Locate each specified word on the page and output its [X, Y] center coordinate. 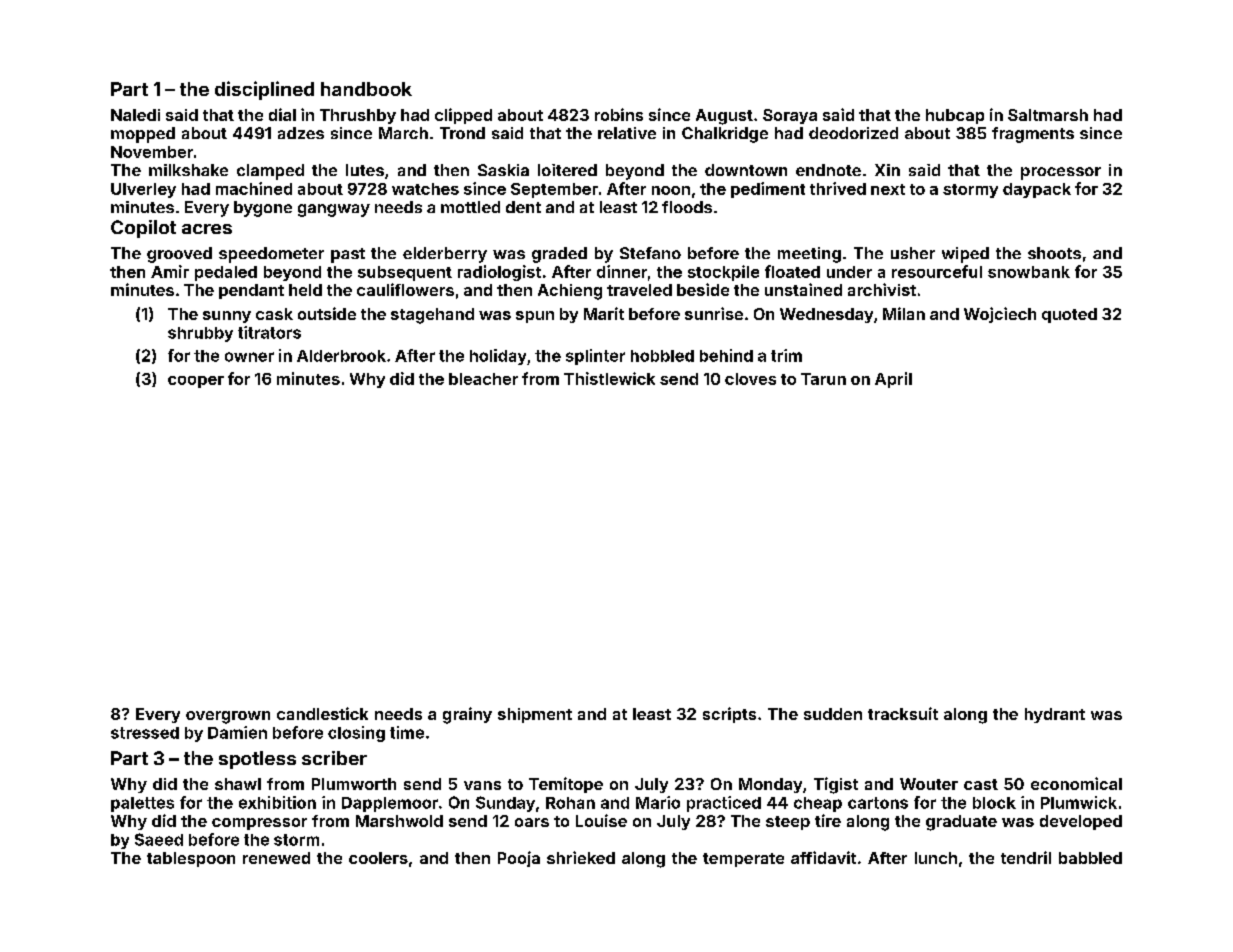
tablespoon [191, 859]
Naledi [135, 115]
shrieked [581, 857]
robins [619, 114]
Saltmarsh [1048, 115]
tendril [1026, 857]
